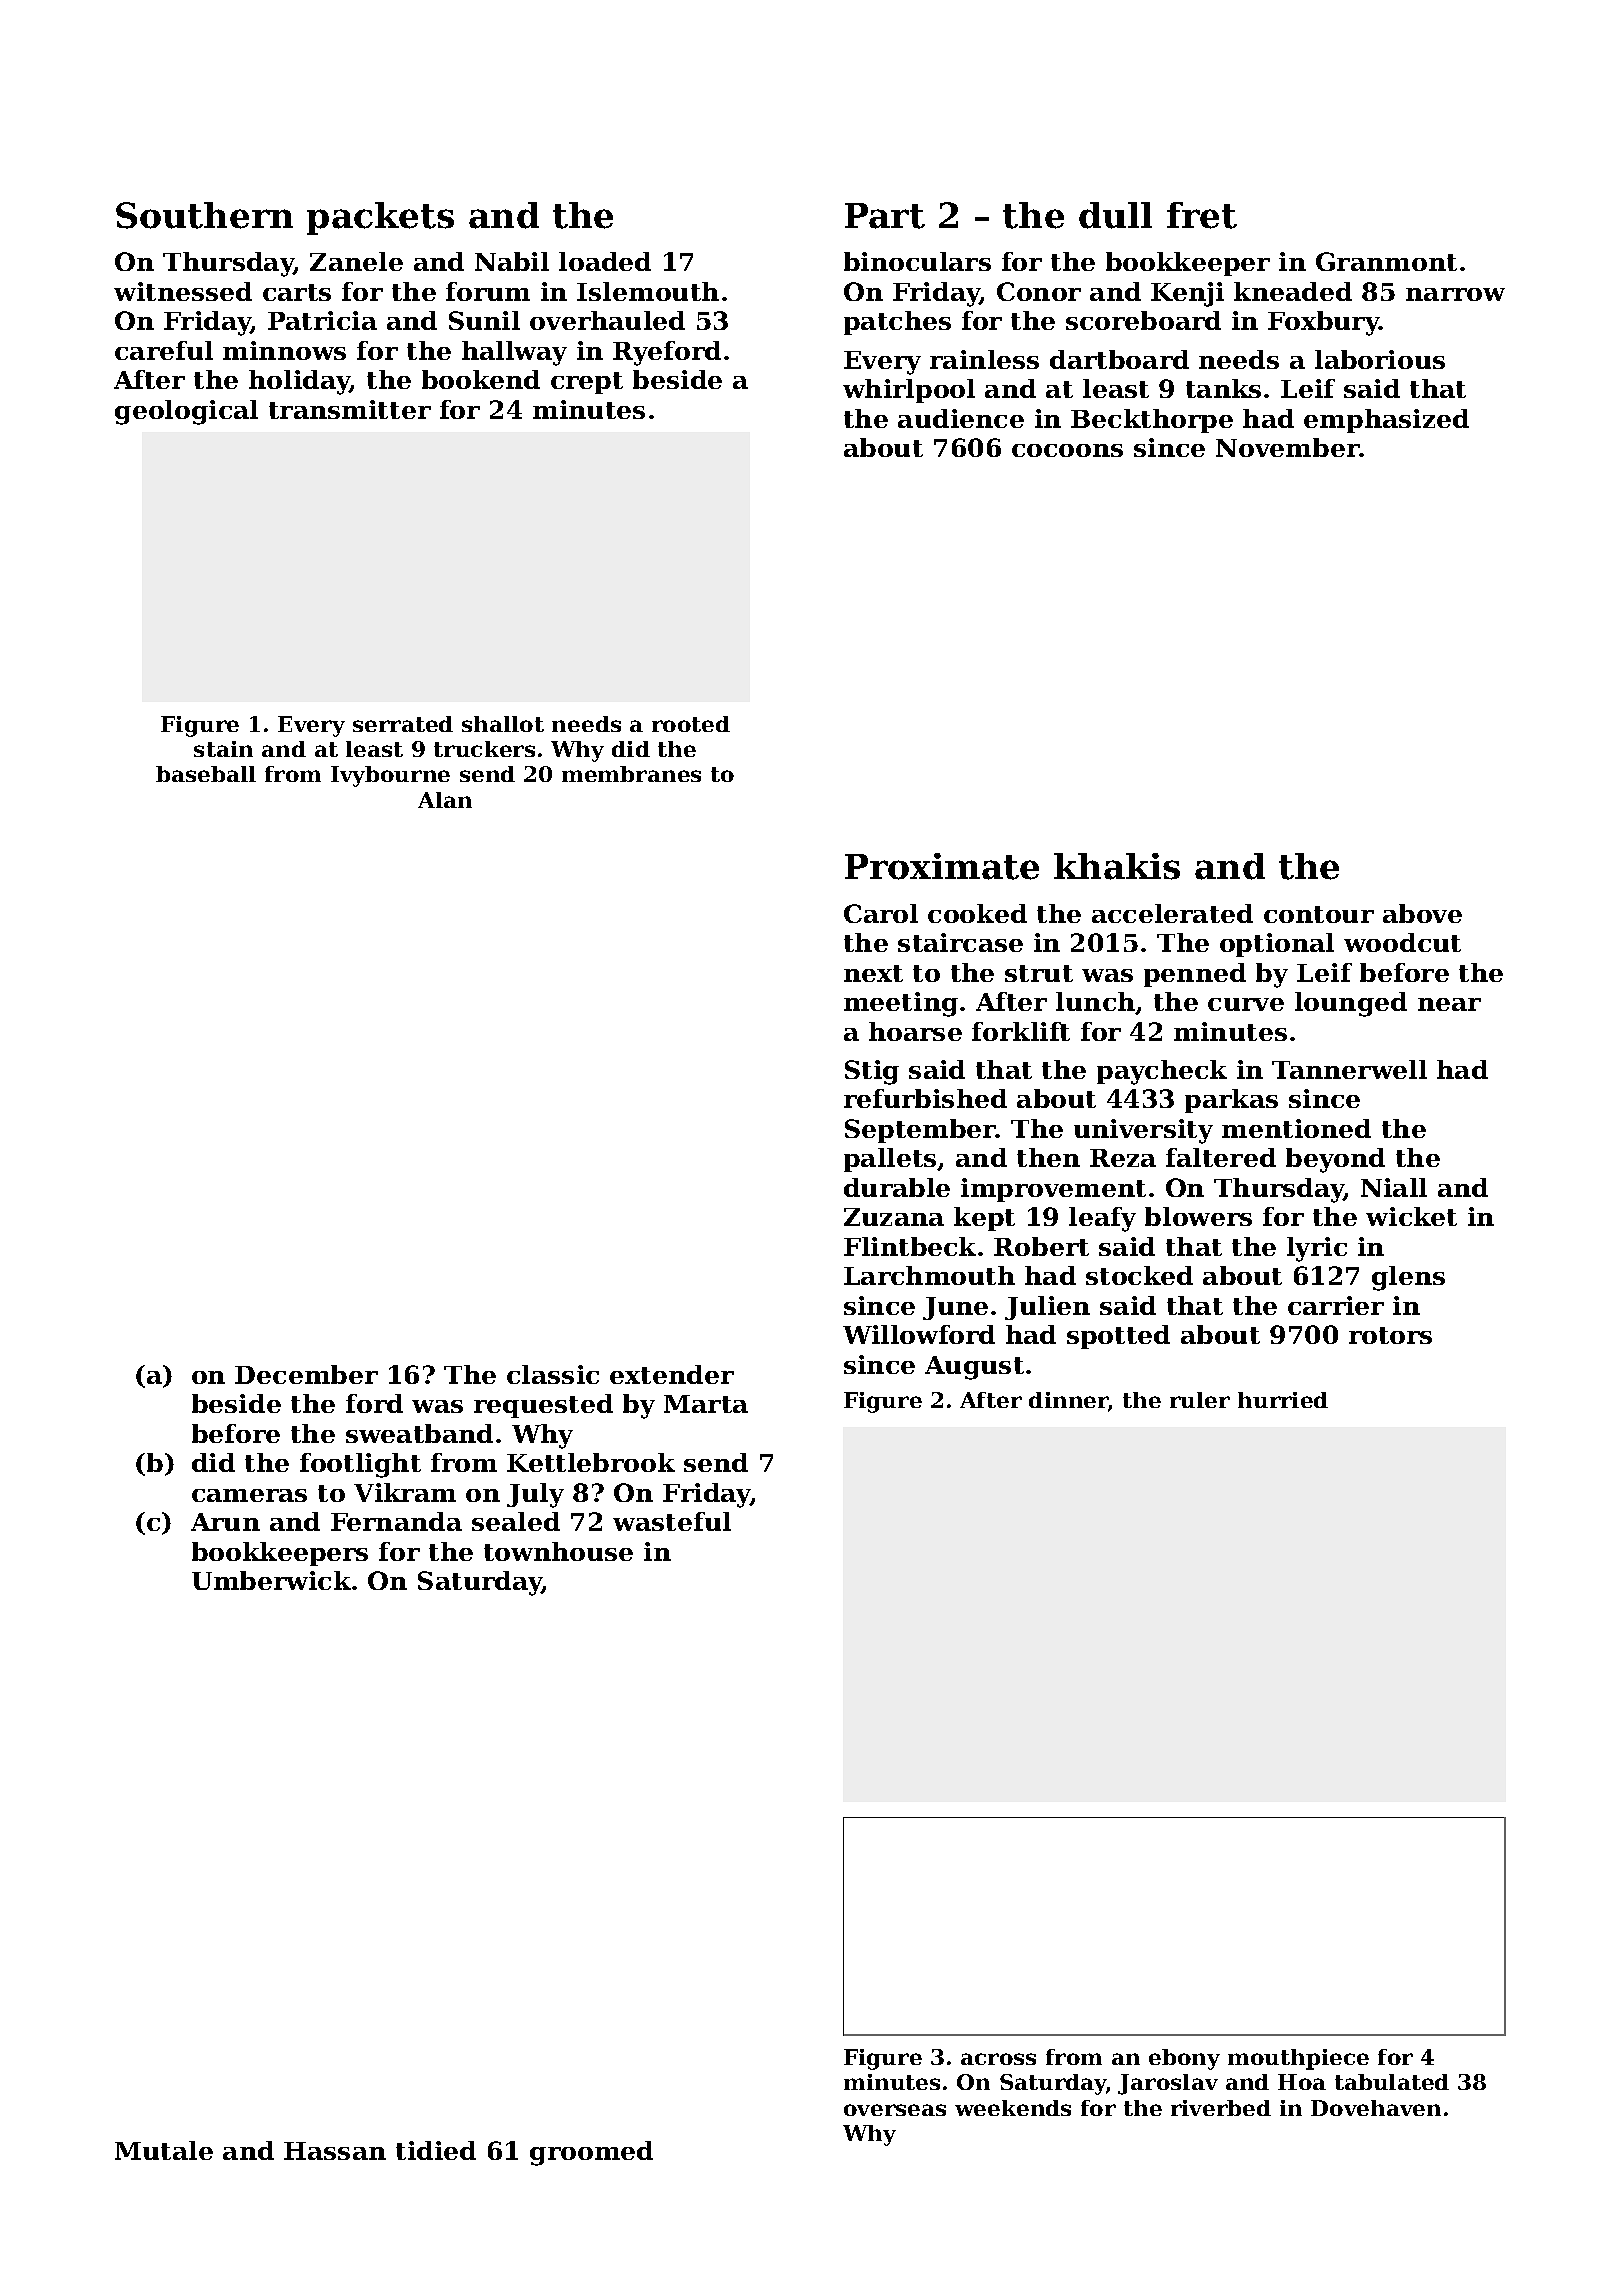  Describe the element at coordinates (164, 2150) in the screenshot. I see `Mutale` at that location.
